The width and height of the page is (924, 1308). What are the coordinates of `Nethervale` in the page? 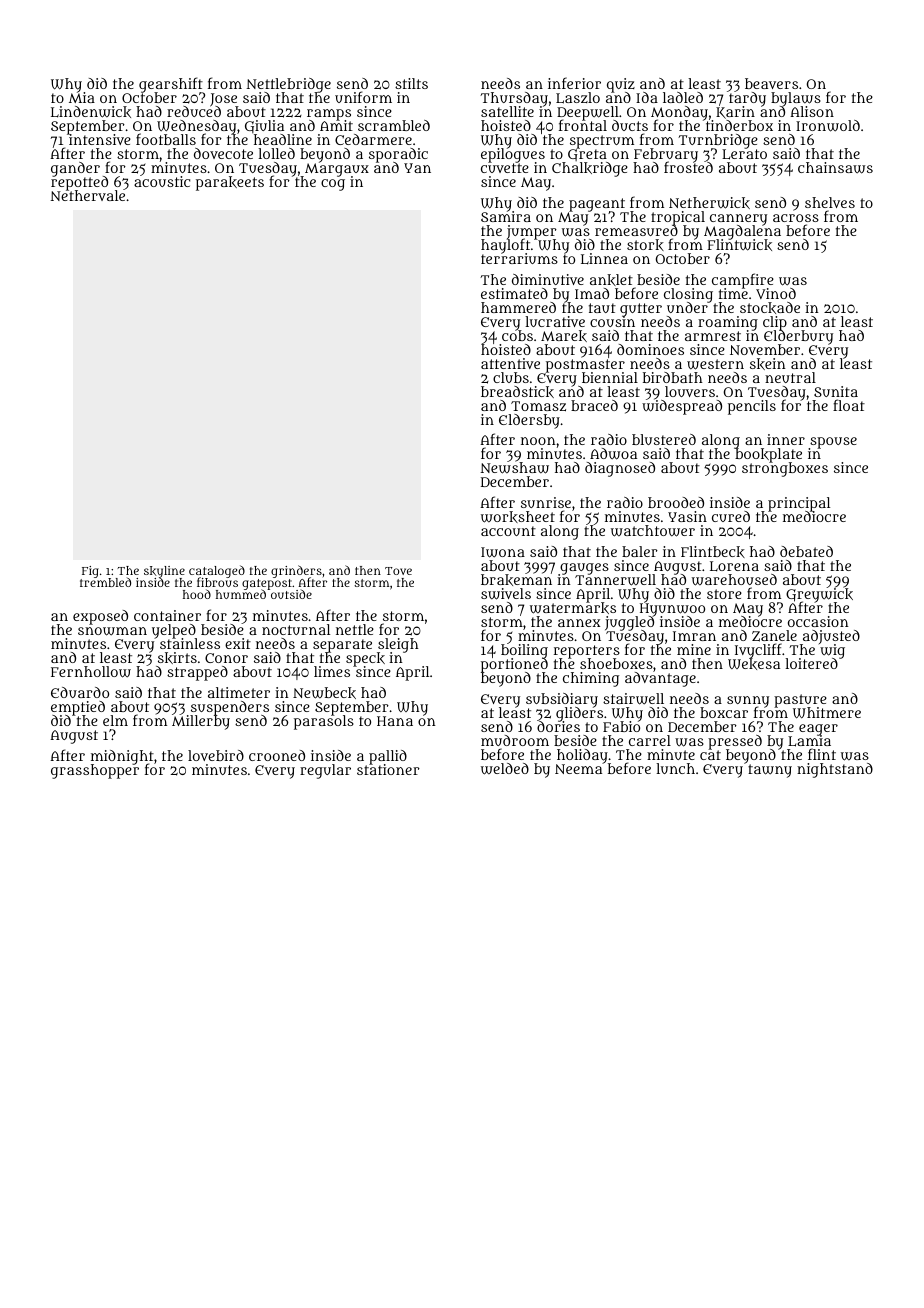 It's located at (87, 196).
